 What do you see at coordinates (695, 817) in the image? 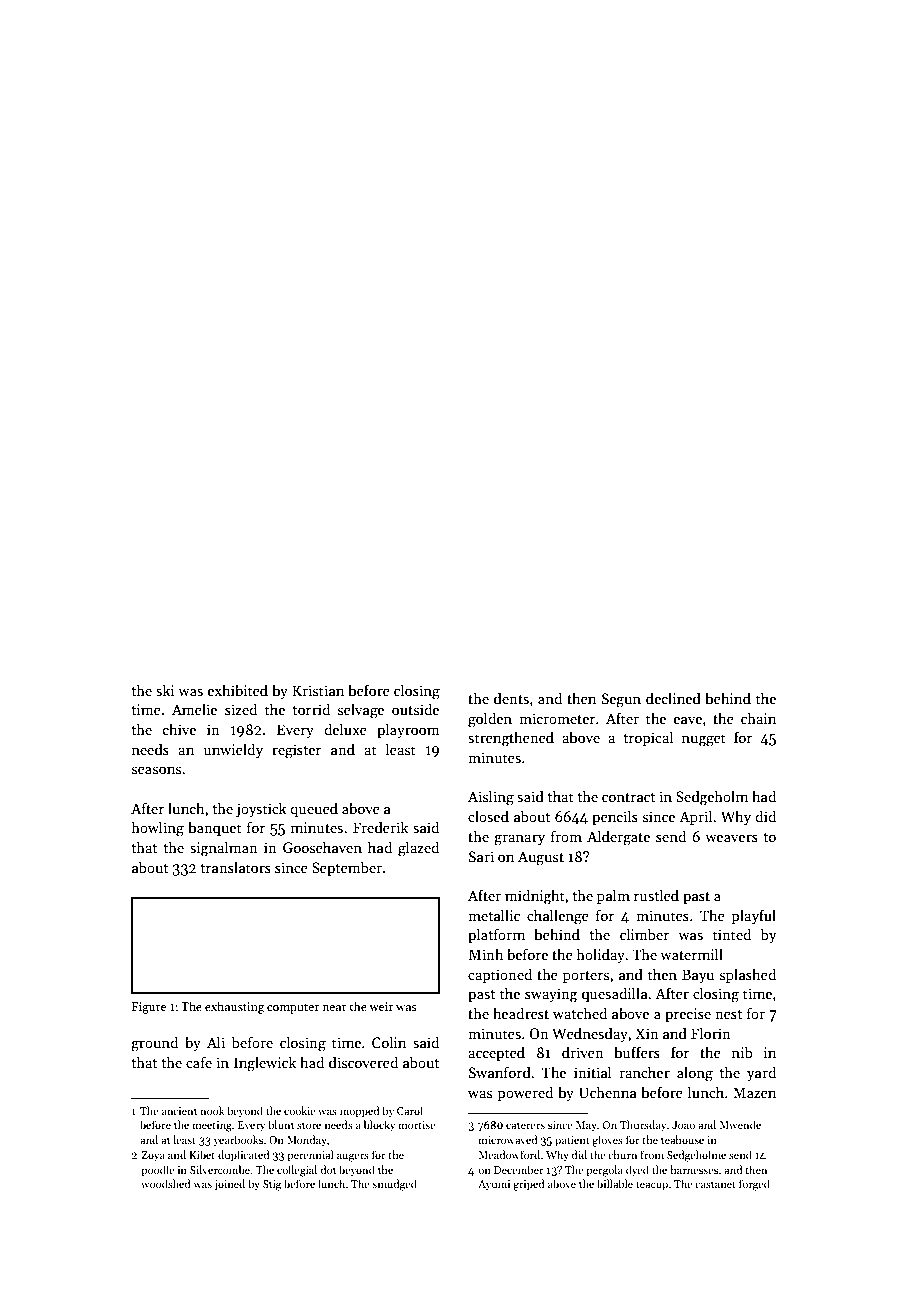
I see `April` at bounding box center [695, 817].
